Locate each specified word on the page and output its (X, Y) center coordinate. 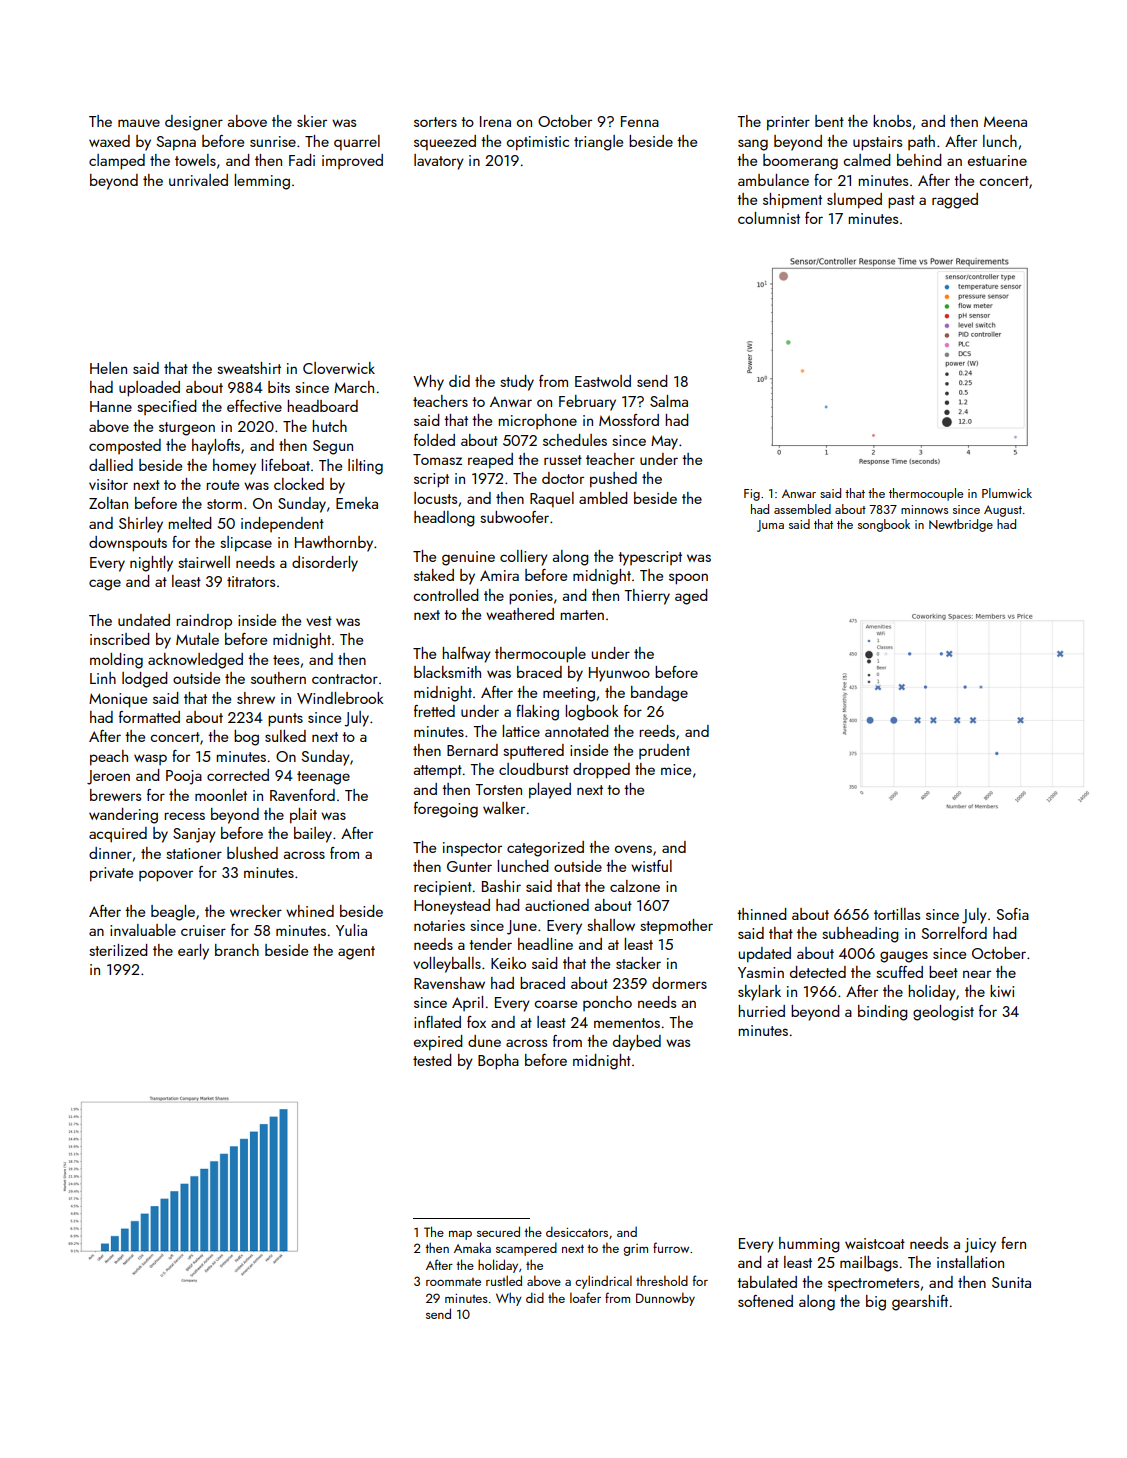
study (517, 383)
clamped (117, 162)
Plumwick (1007, 493)
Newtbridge (961, 525)
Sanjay (194, 835)
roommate (453, 1282)
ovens (633, 849)
